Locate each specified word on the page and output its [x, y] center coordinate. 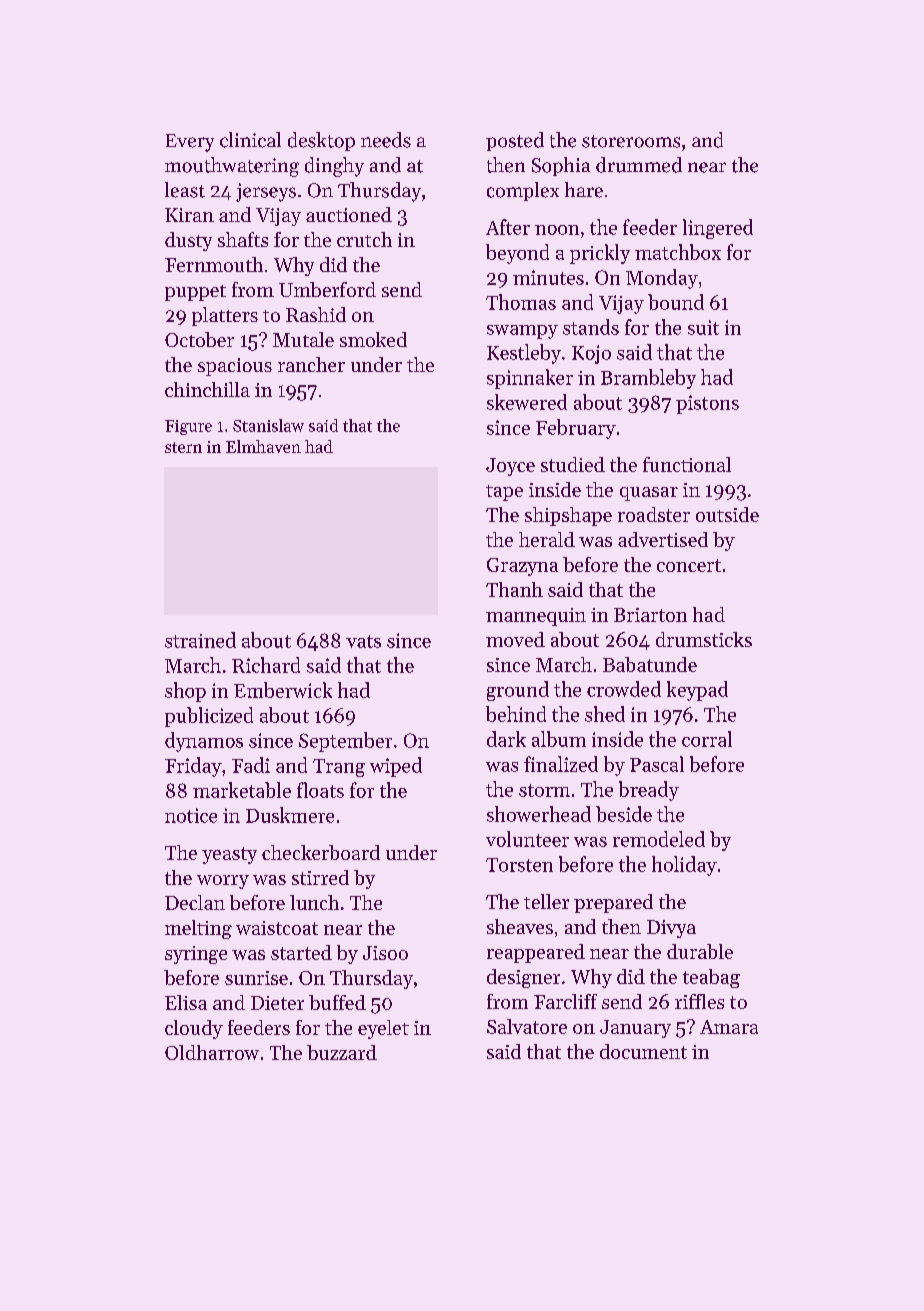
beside [624, 814]
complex [523, 191]
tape [504, 493]
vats [363, 641]
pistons [707, 404]
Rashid [316, 314]
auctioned [349, 214]
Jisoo [385, 953]
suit [703, 327]
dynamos [204, 742]
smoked [373, 339]
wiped [396, 767]
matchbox [678, 252]
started [301, 952]
